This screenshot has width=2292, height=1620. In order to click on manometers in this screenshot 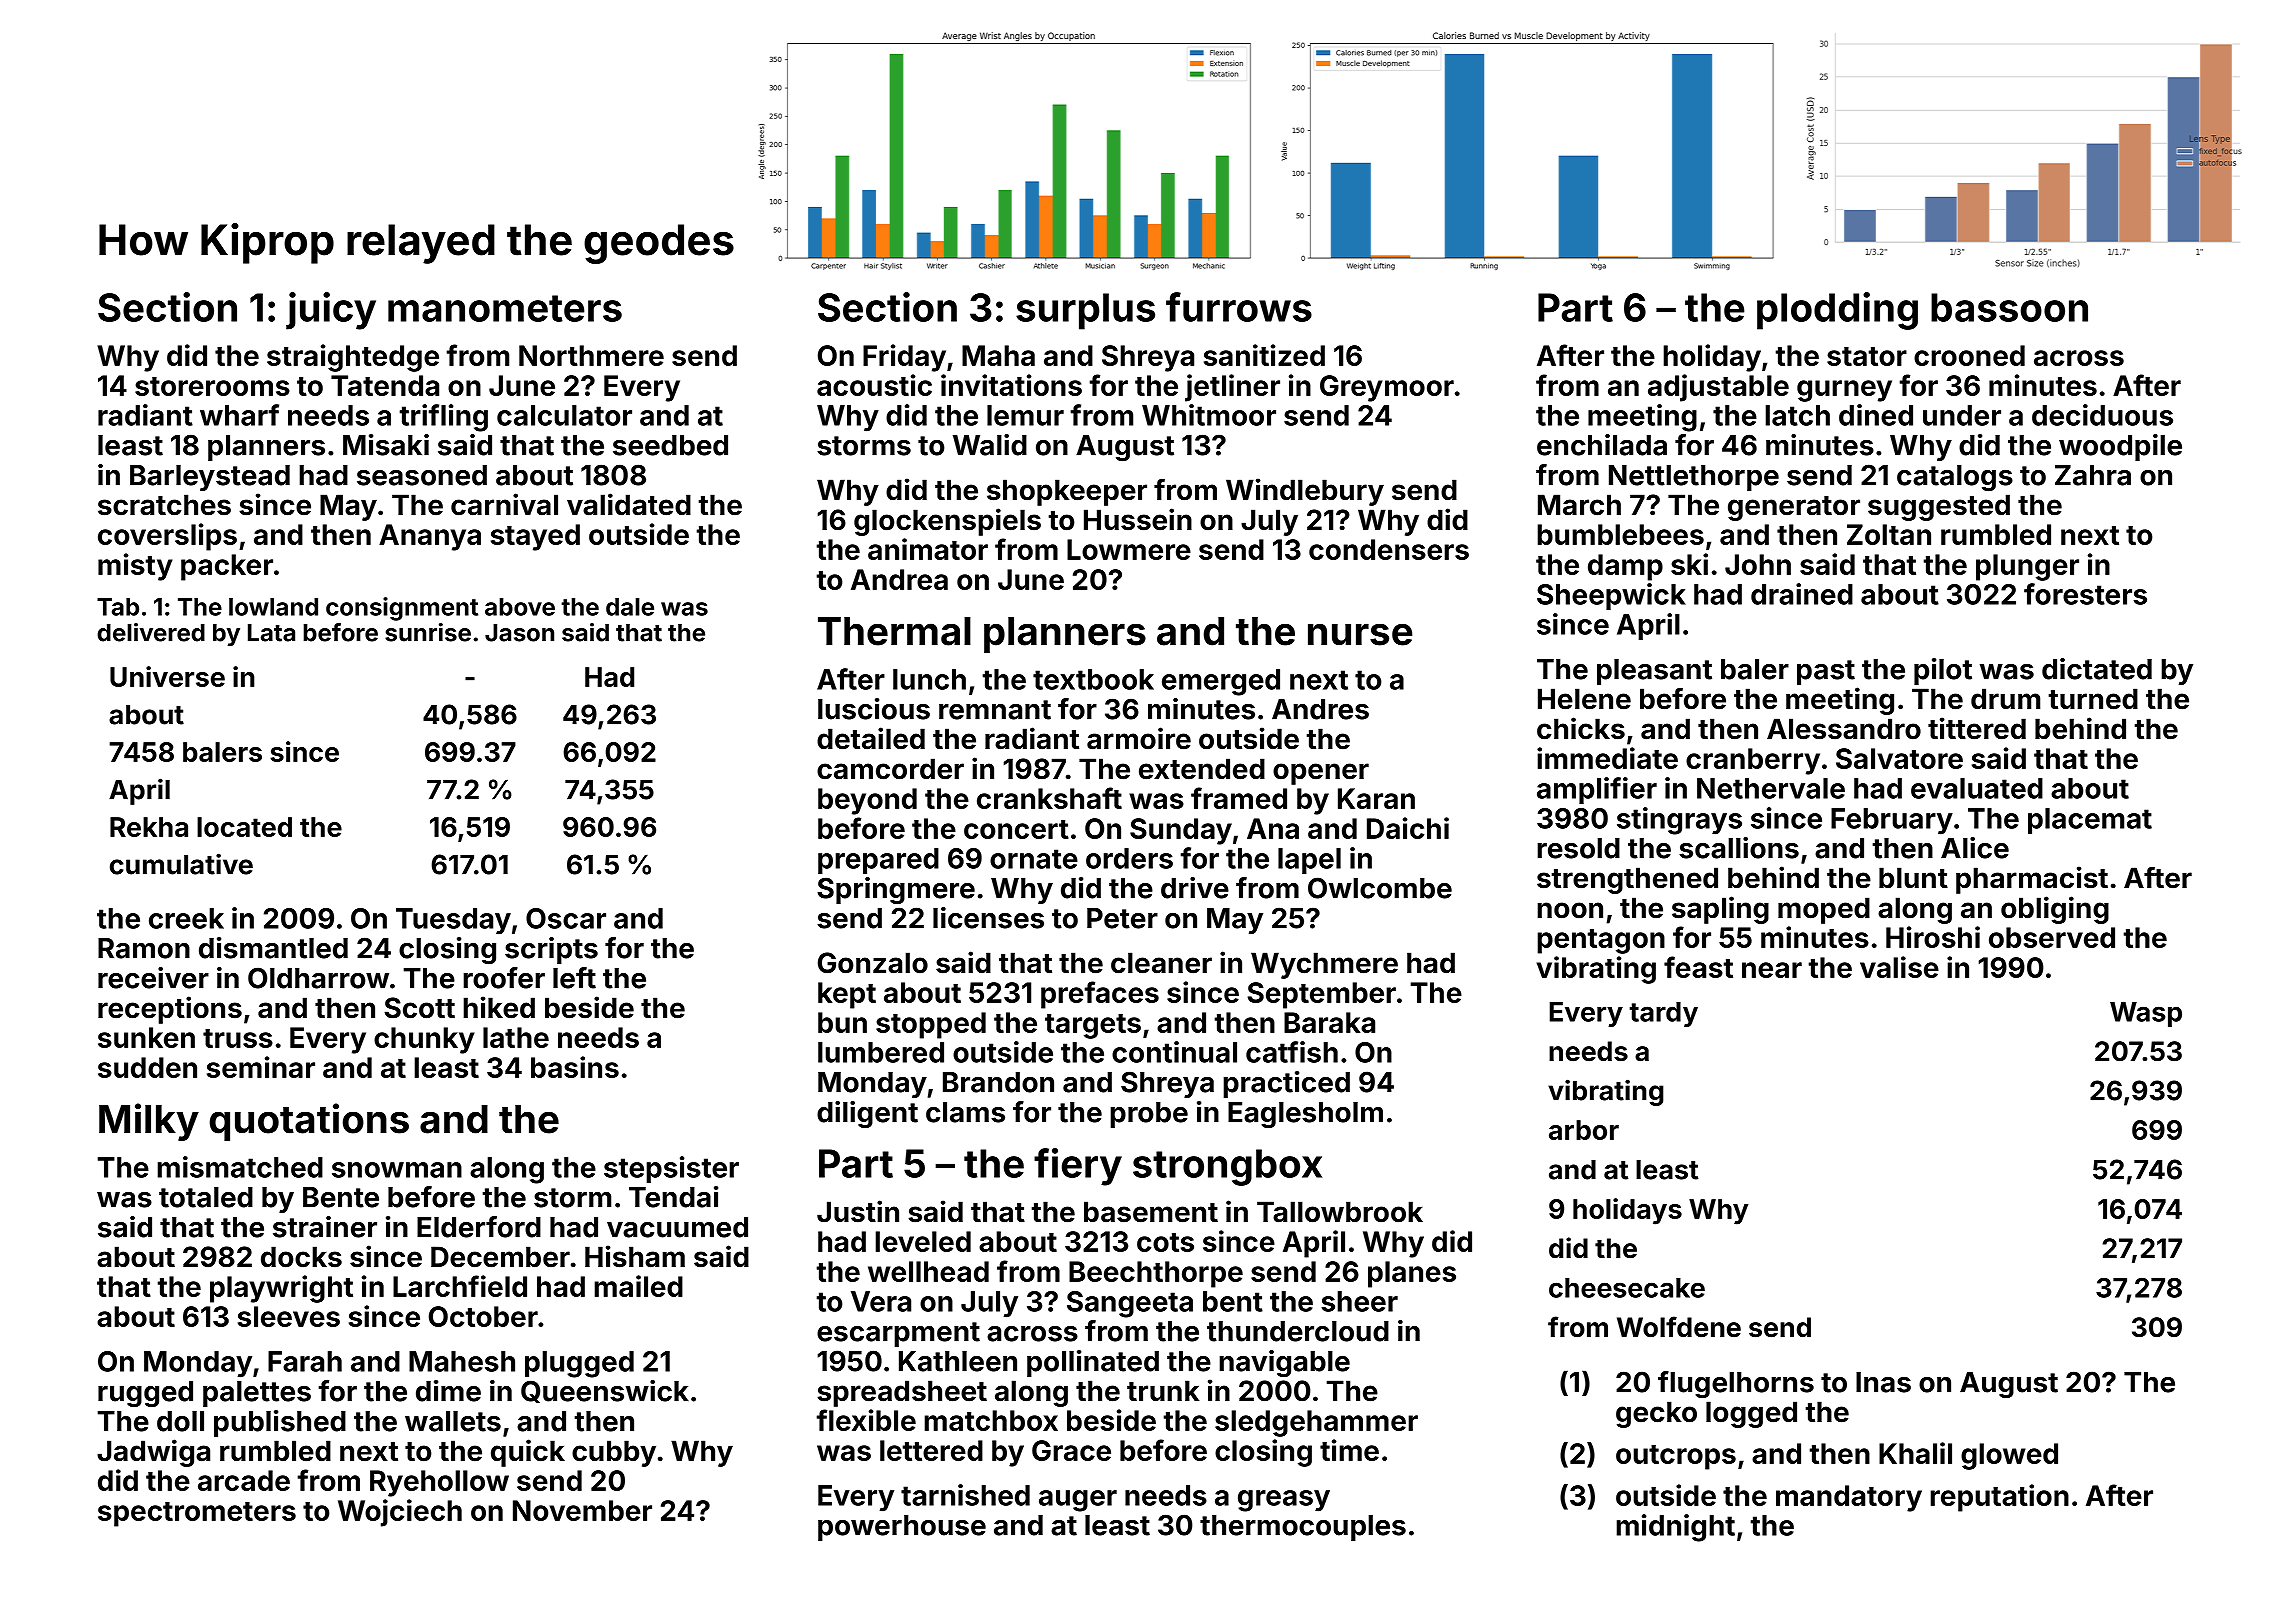, I will do `click(505, 308)`.
